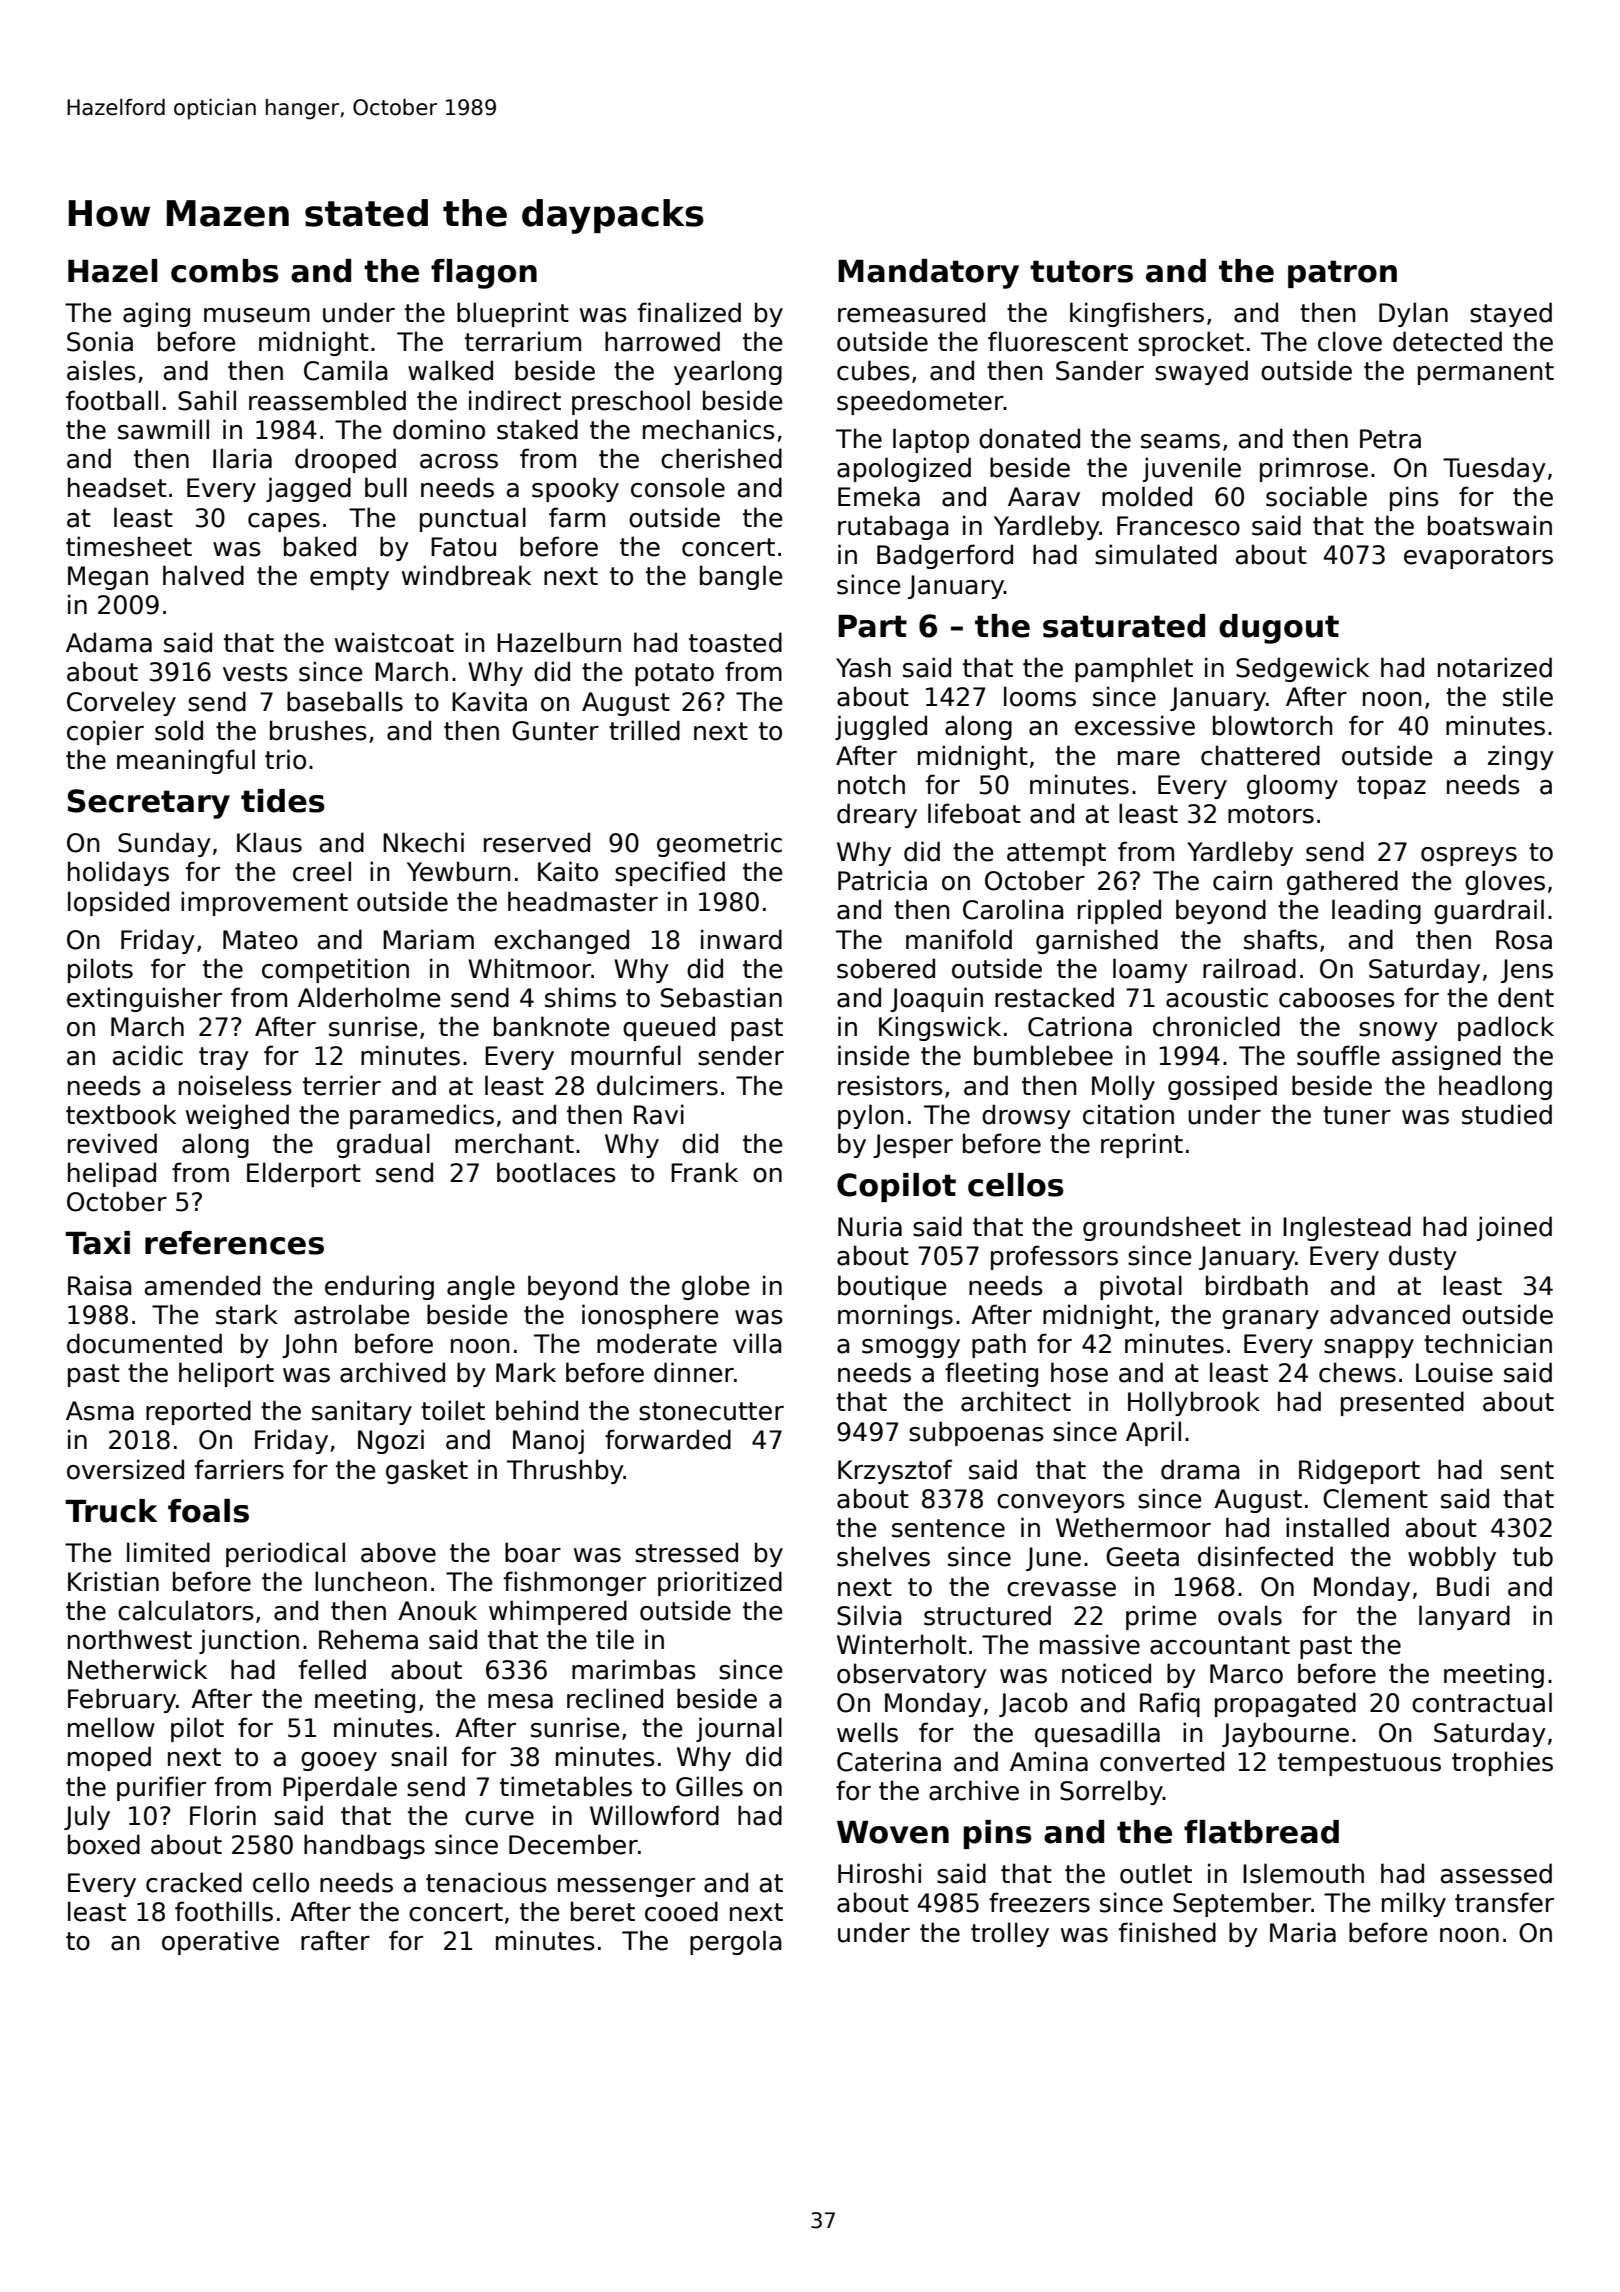  What do you see at coordinates (886, 968) in the page?
I see `sobered` at bounding box center [886, 968].
